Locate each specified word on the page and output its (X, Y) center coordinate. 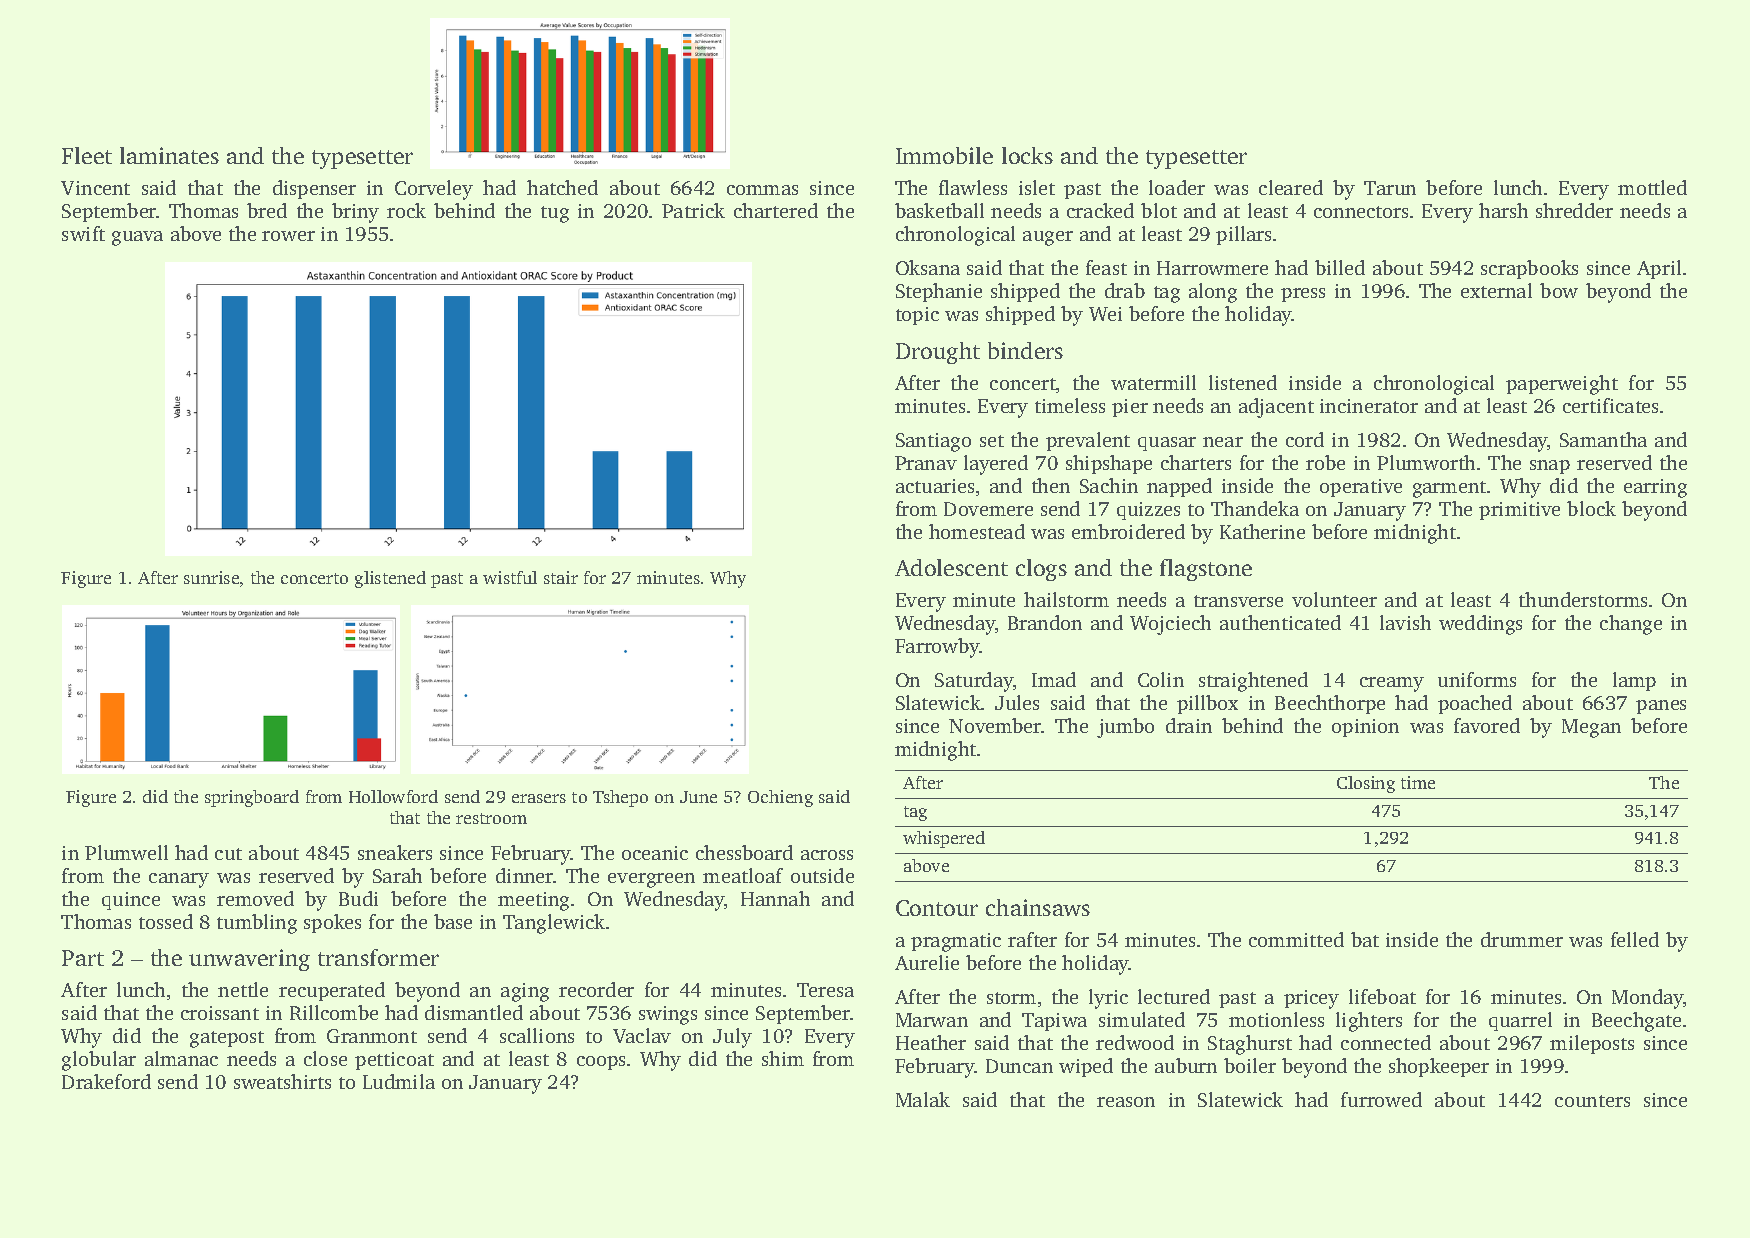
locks (1027, 155)
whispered (944, 839)
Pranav (926, 463)
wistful (510, 577)
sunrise (211, 577)
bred (267, 210)
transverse (1238, 601)
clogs (1041, 570)
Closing (1366, 784)
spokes (332, 923)
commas (762, 190)
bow (1559, 290)
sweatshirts (282, 1081)
